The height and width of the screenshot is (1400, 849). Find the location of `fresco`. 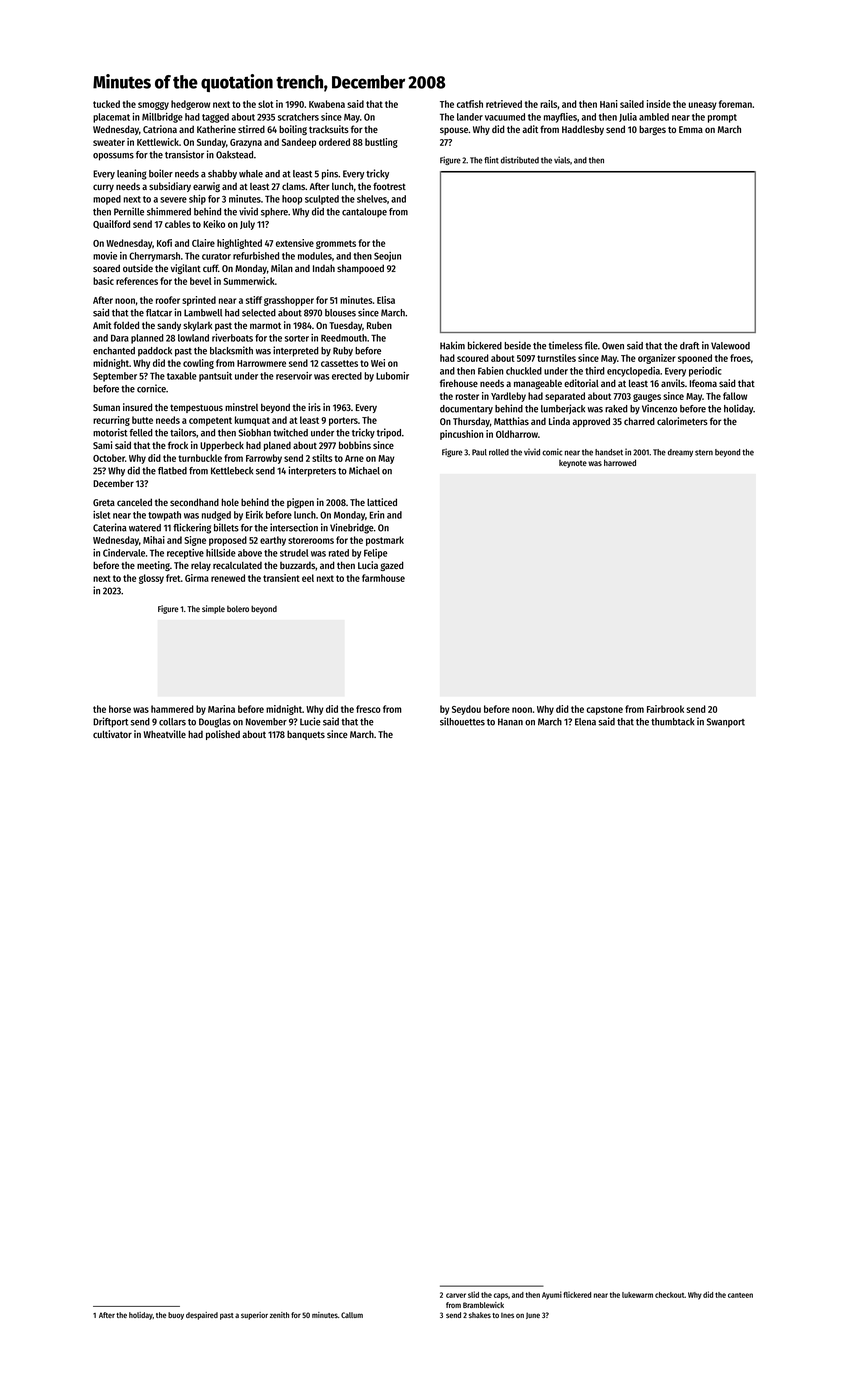

fresco is located at coordinates (368, 709).
